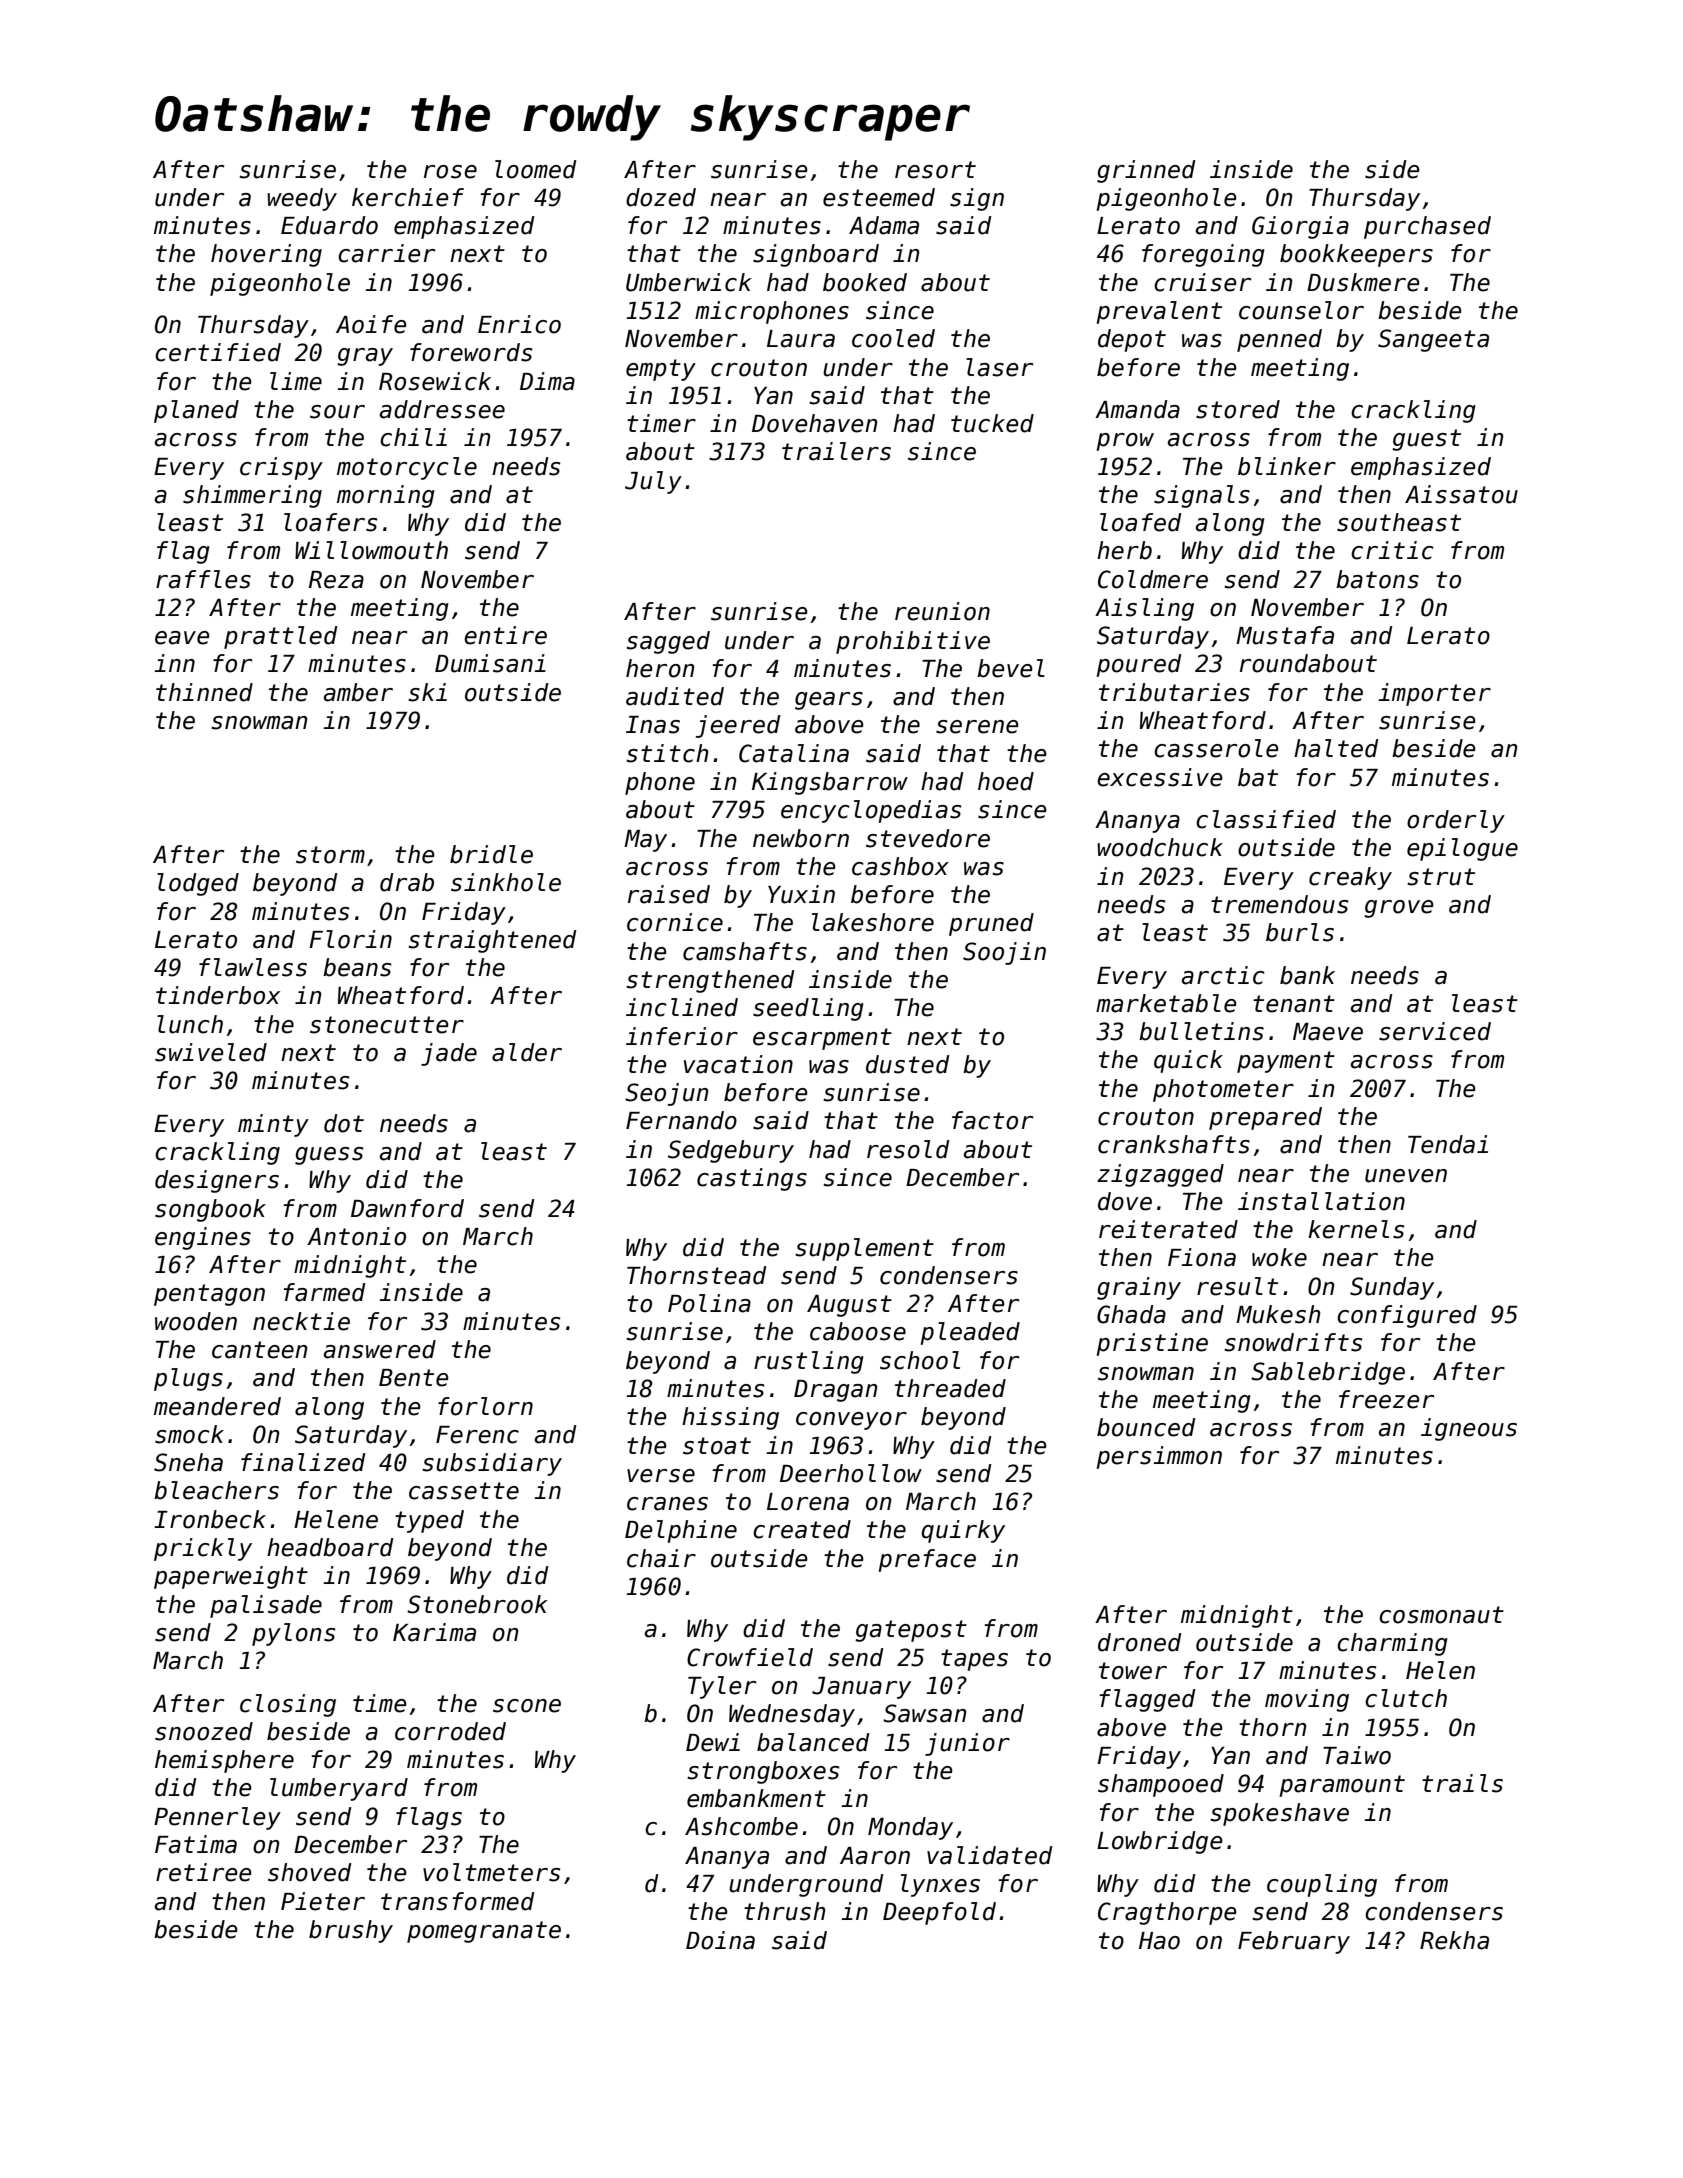 The width and height of the image is (1683, 2178). I want to click on serviced, so click(1435, 1031).
